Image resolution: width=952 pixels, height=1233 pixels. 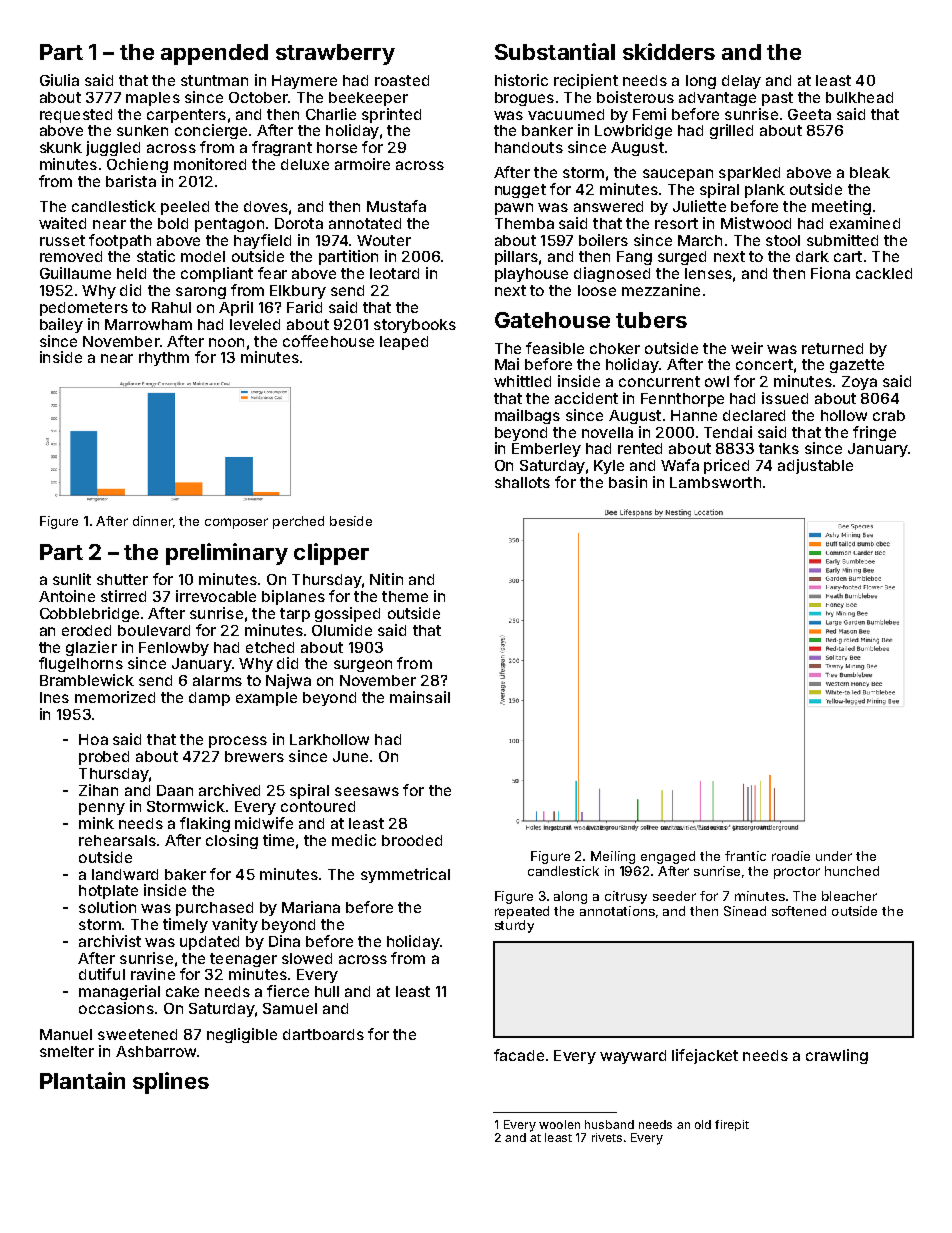 I want to click on leaped, so click(x=404, y=343).
